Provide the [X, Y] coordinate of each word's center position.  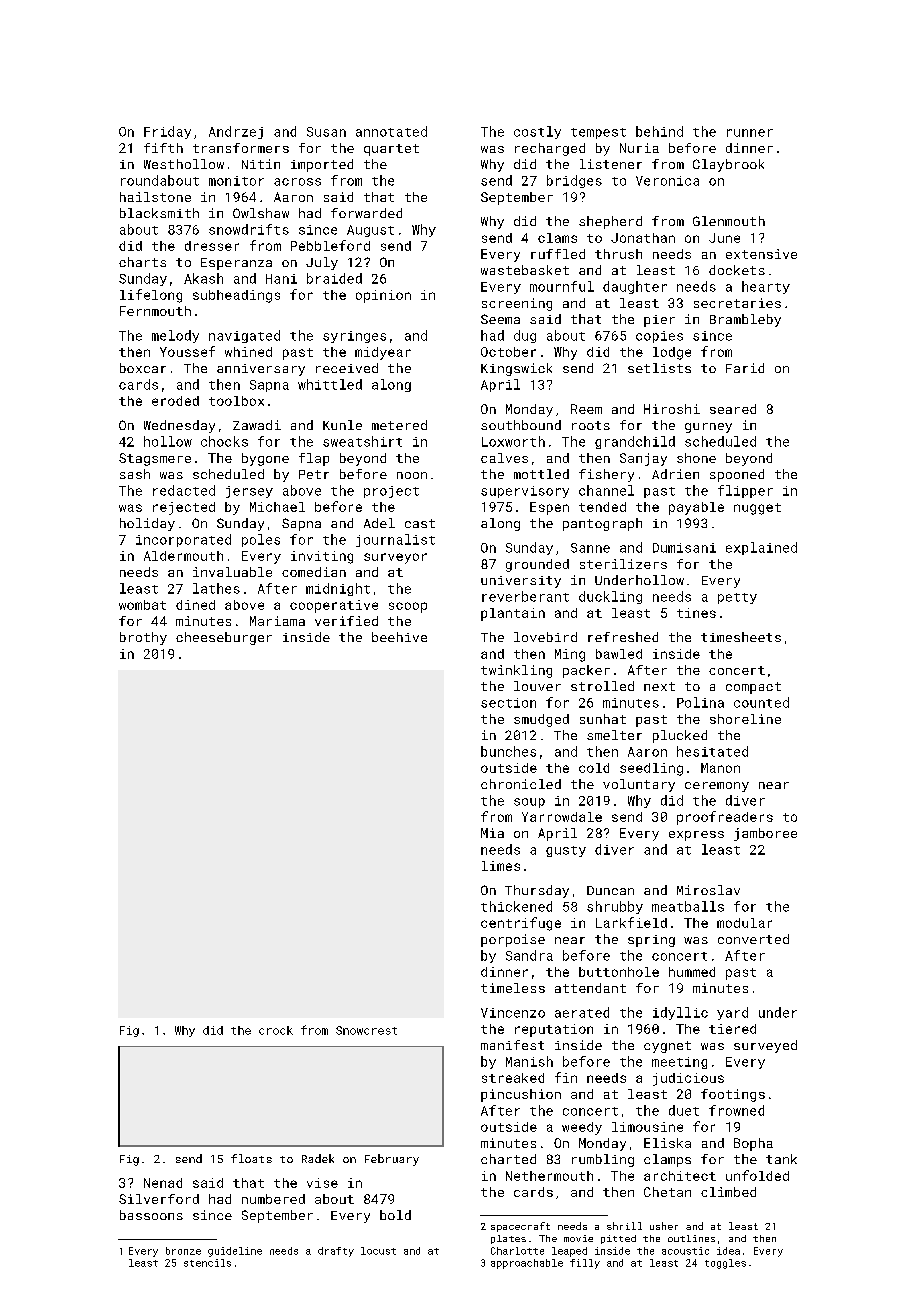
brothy [143, 638]
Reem [586, 409]
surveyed [765, 1046]
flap [314, 459]
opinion [383, 296]
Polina [700, 702]
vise [322, 1183]
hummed [692, 972]
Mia [492, 833]
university [521, 582]
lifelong [151, 296]
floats [251, 1158]
